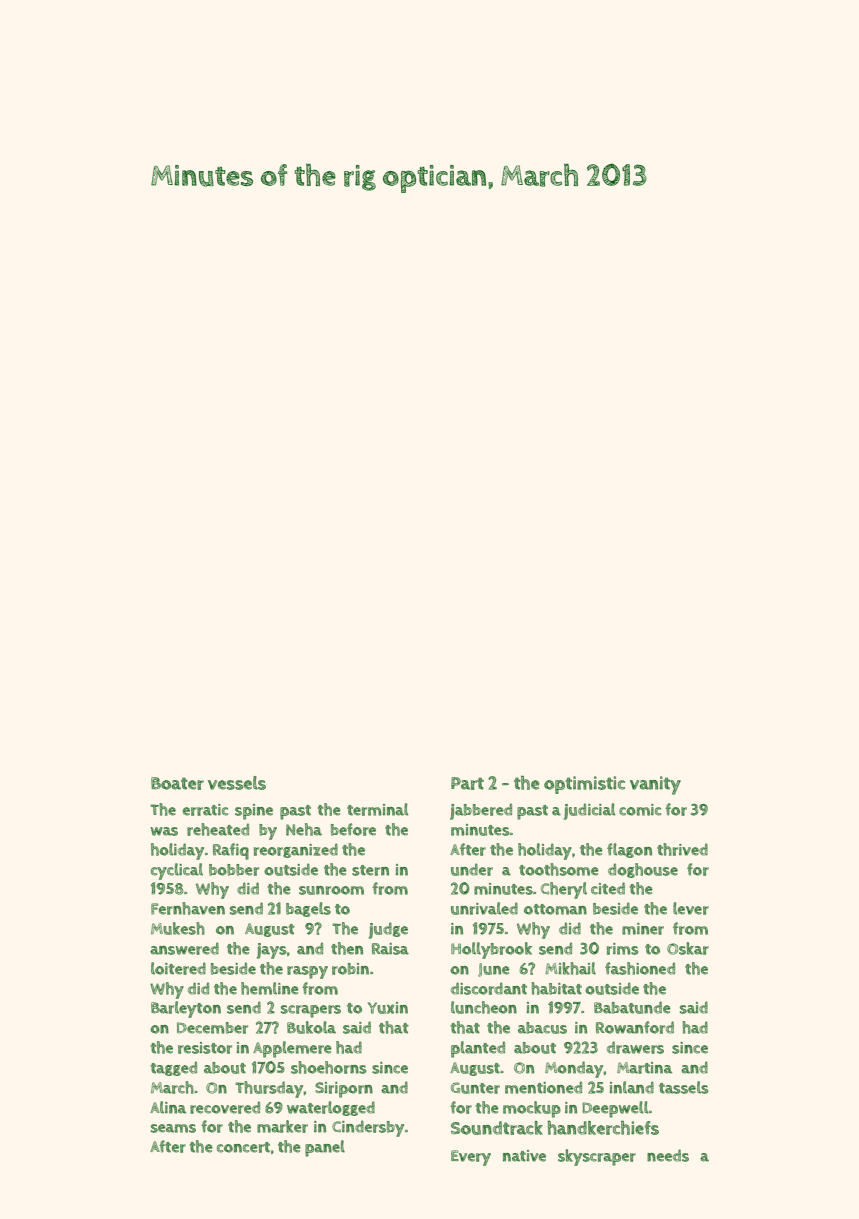 This screenshot has height=1219, width=859. I want to click on Martina, so click(644, 1068).
